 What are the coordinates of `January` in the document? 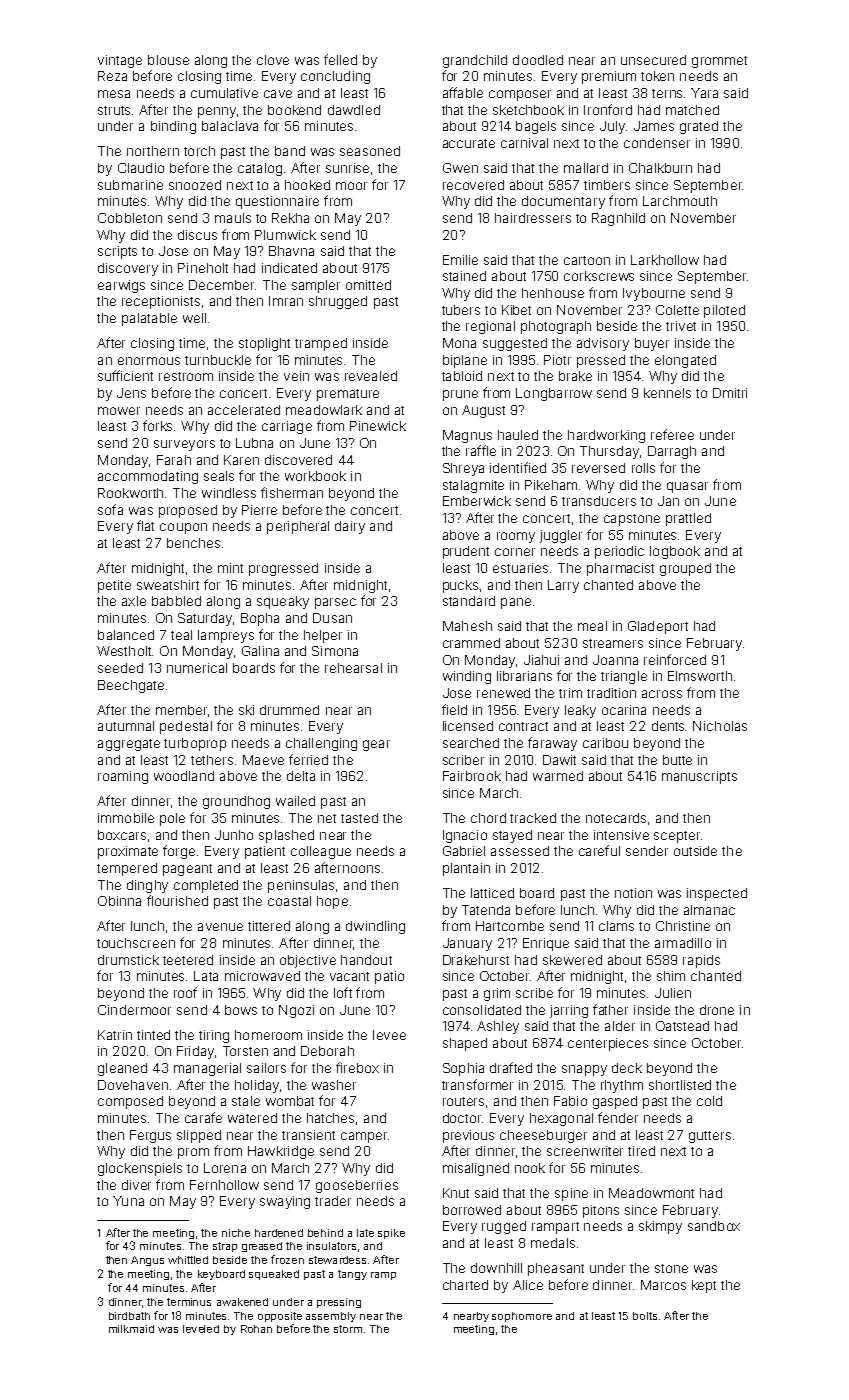 It's located at (467, 944).
